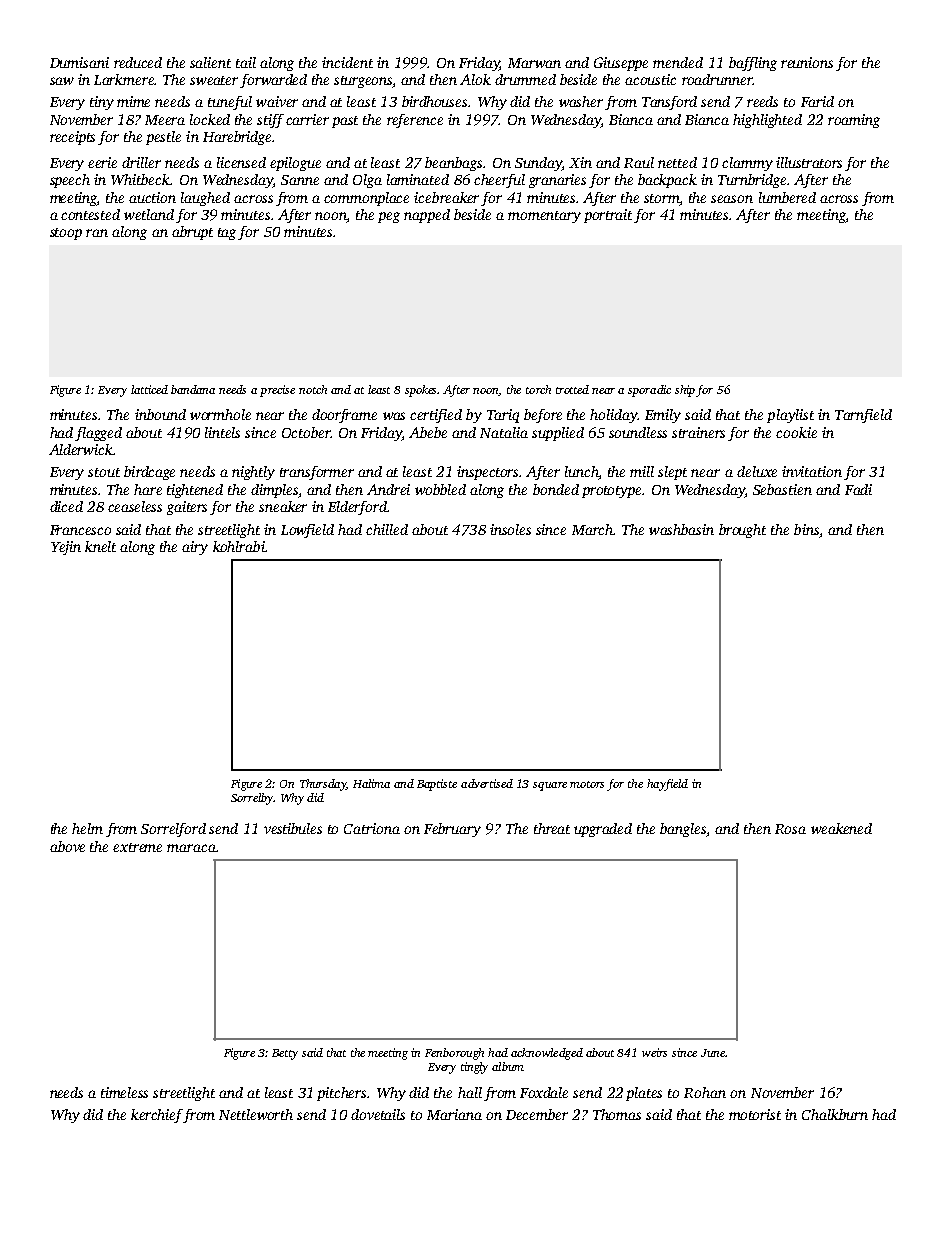 The image size is (952, 1233). Describe the element at coordinates (806, 529) in the screenshot. I see `bins` at that location.
